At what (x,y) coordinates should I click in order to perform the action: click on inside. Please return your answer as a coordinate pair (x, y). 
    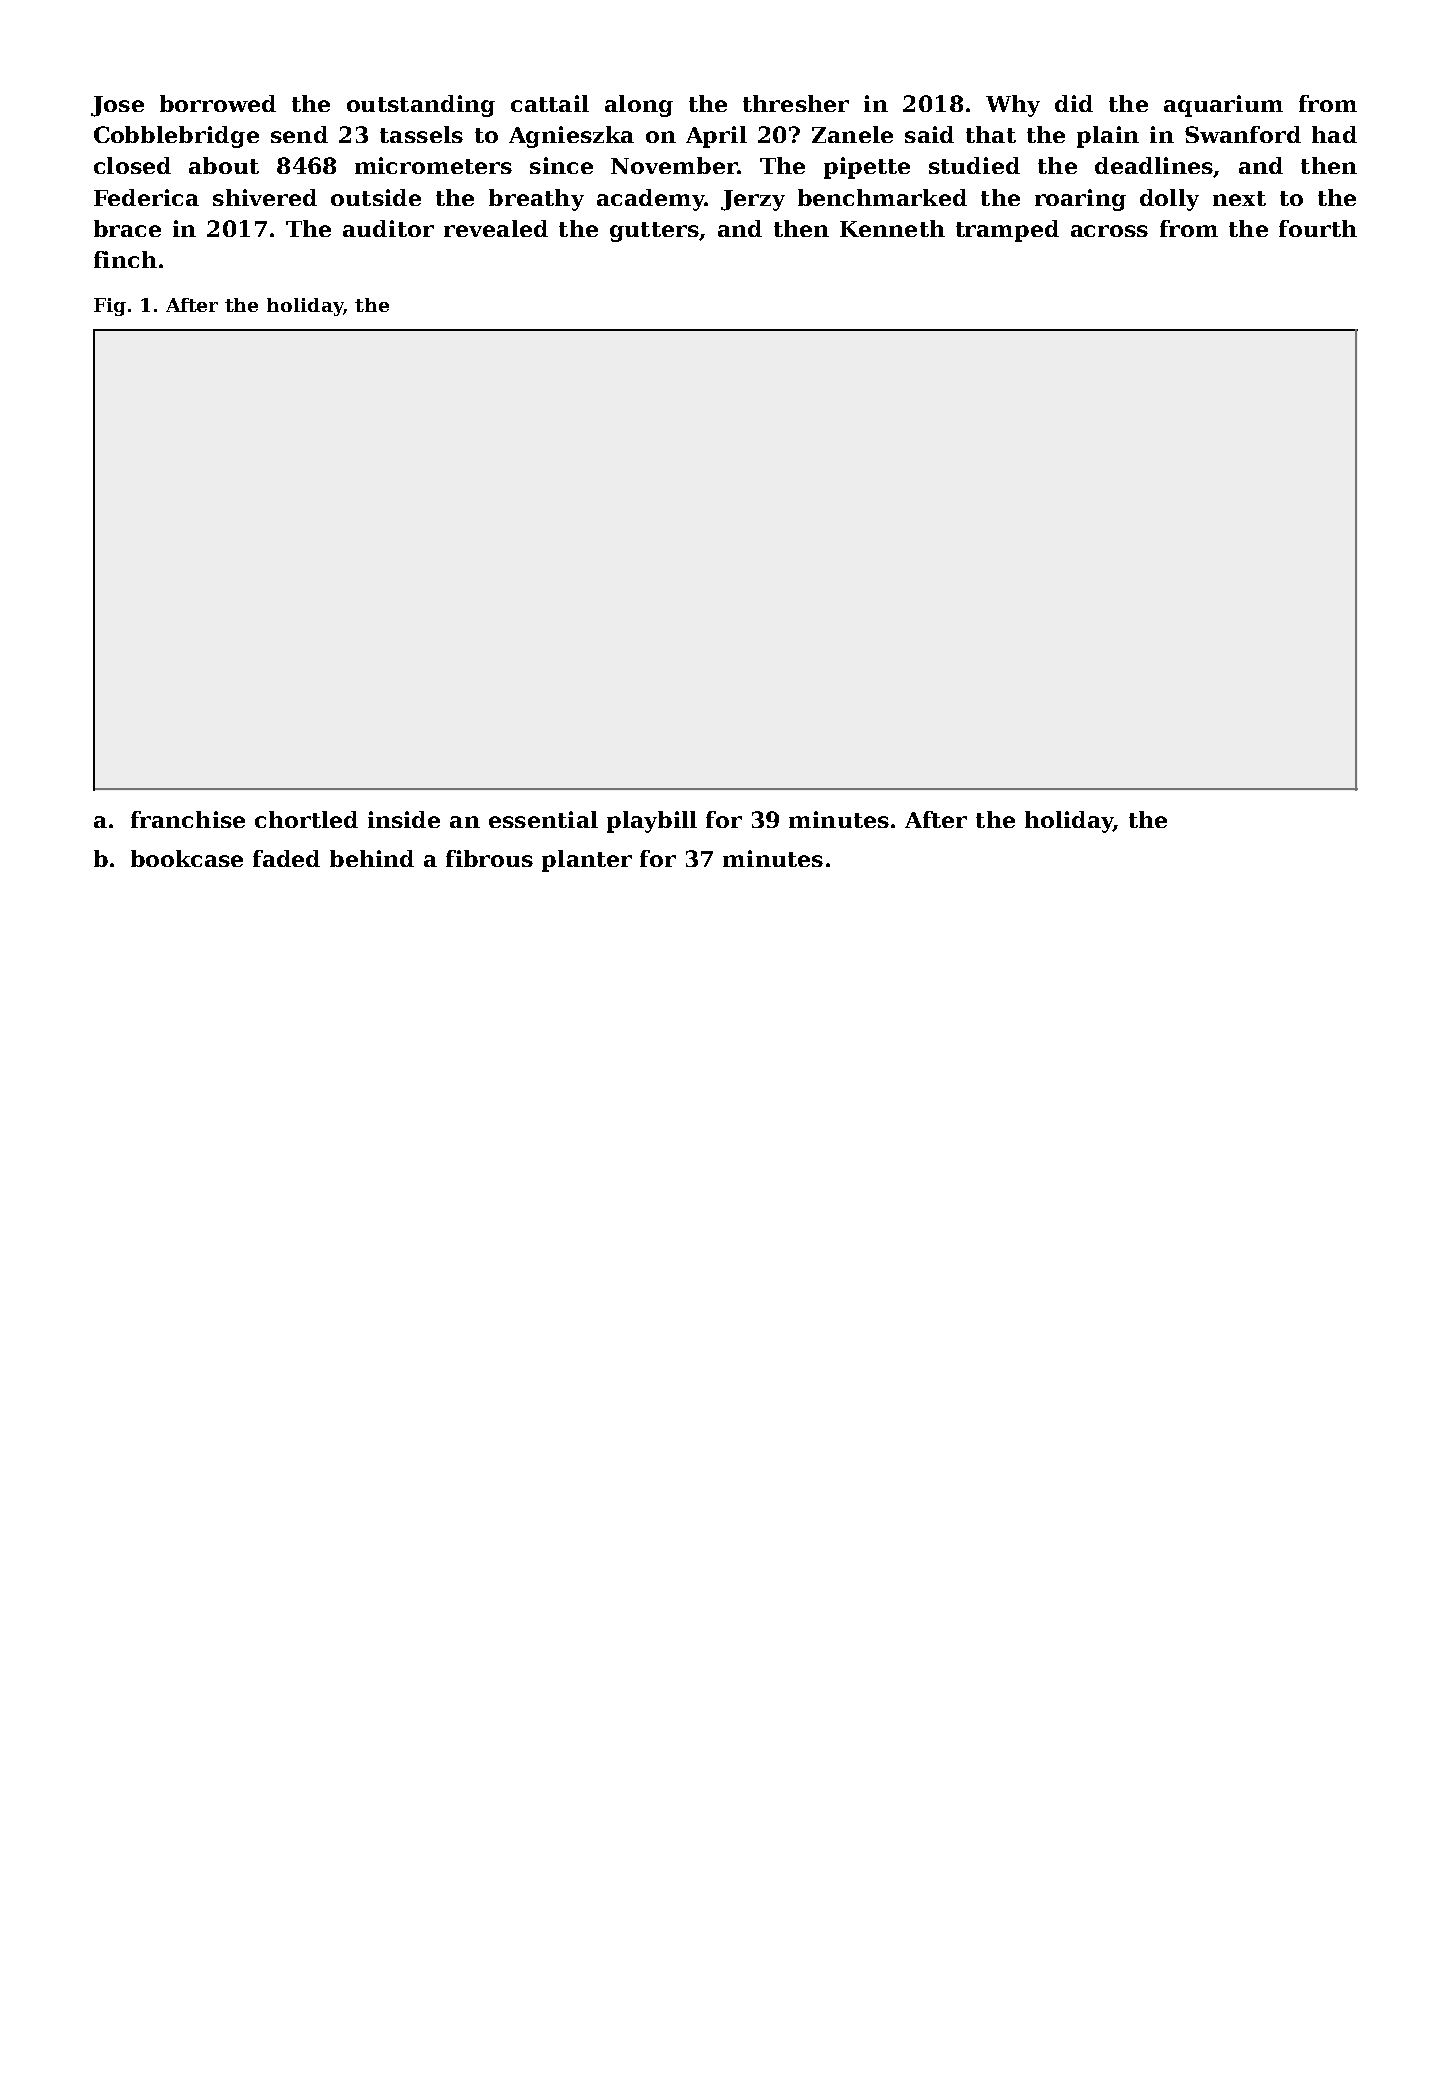
    Looking at the image, I should click on (404, 819).
